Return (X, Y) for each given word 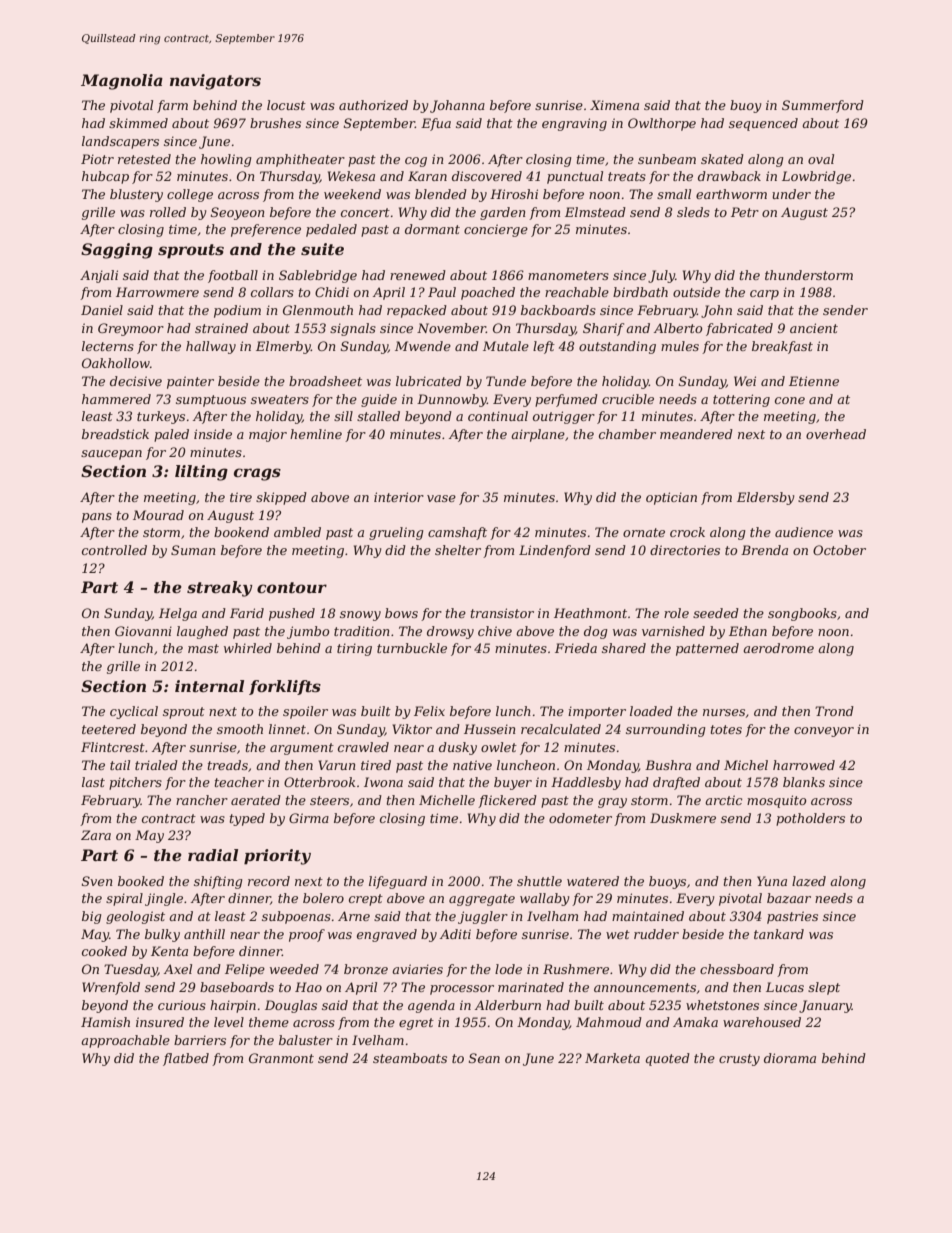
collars (272, 292)
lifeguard (398, 882)
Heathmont (590, 613)
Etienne (814, 381)
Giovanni (143, 631)
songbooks (802, 614)
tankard (779, 934)
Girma (309, 818)
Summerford (823, 106)
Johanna (457, 106)
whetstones (722, 1005)
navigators (215, 82)
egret (416, 1024)
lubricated (429, 381)
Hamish (105, 1022)
